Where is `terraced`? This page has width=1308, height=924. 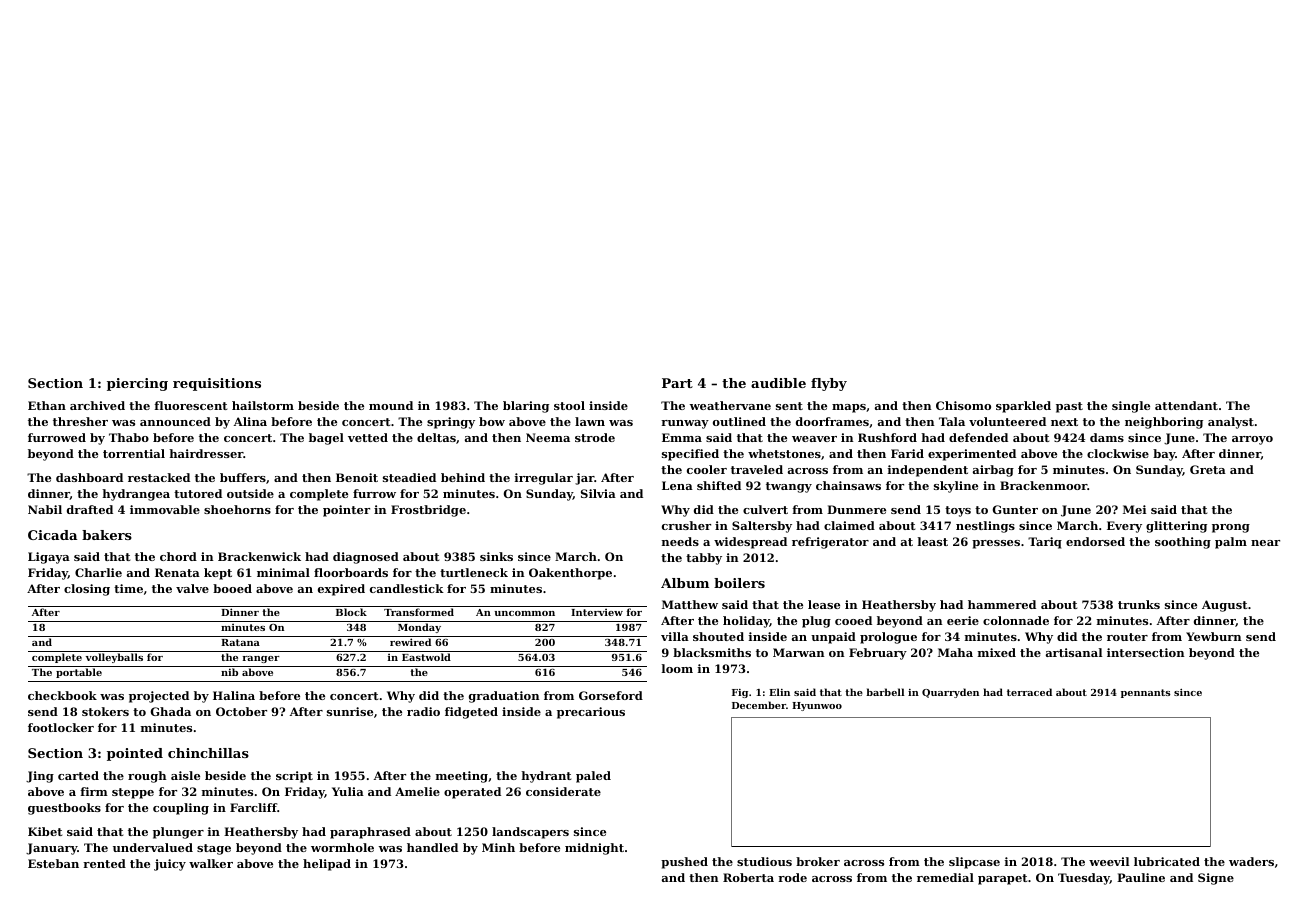
terraced is located at coordinates (1029, 692).
